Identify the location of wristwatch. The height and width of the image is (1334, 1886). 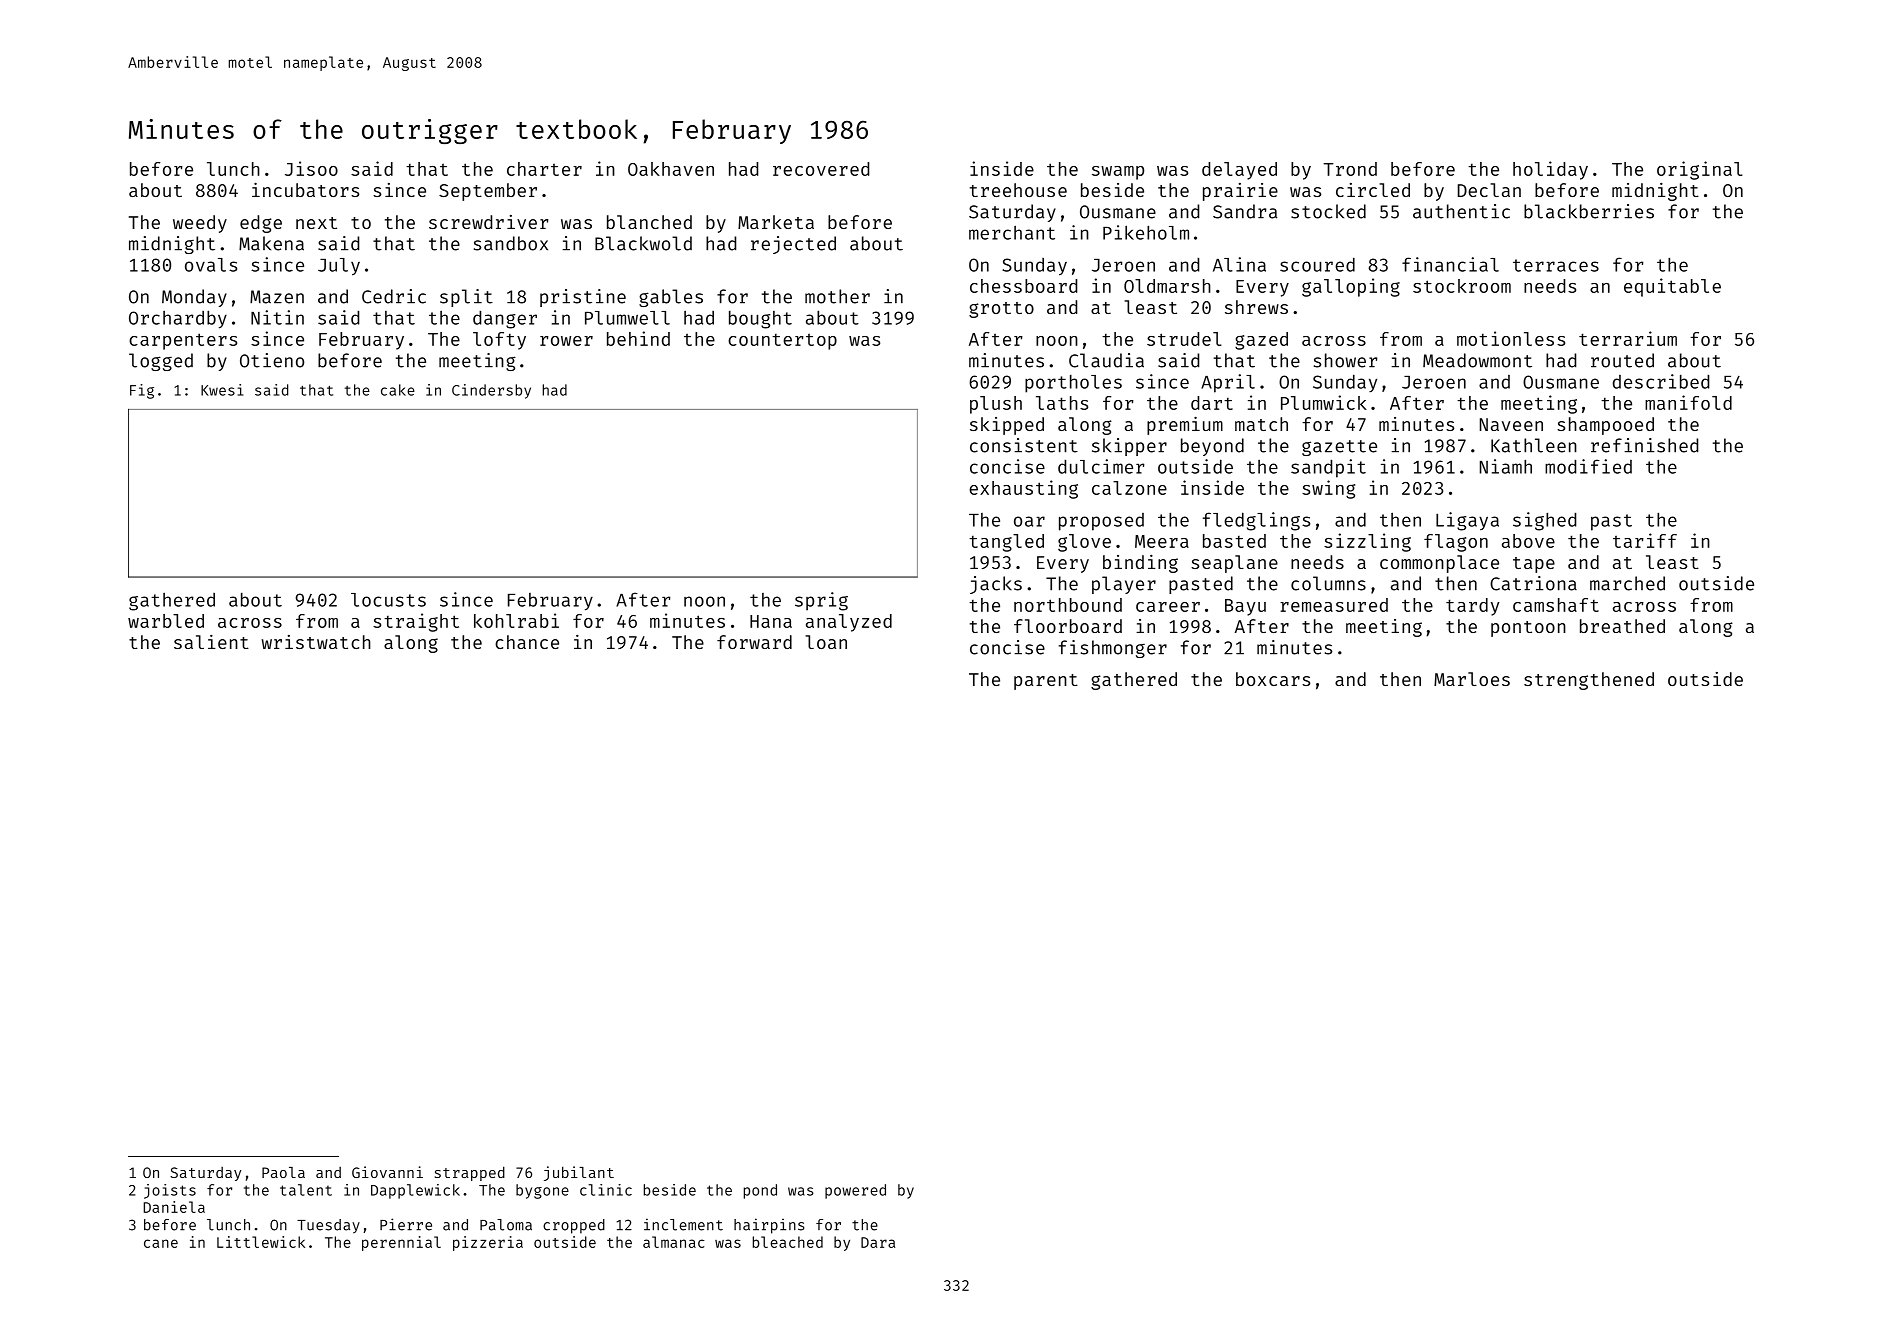
(316, 642).
